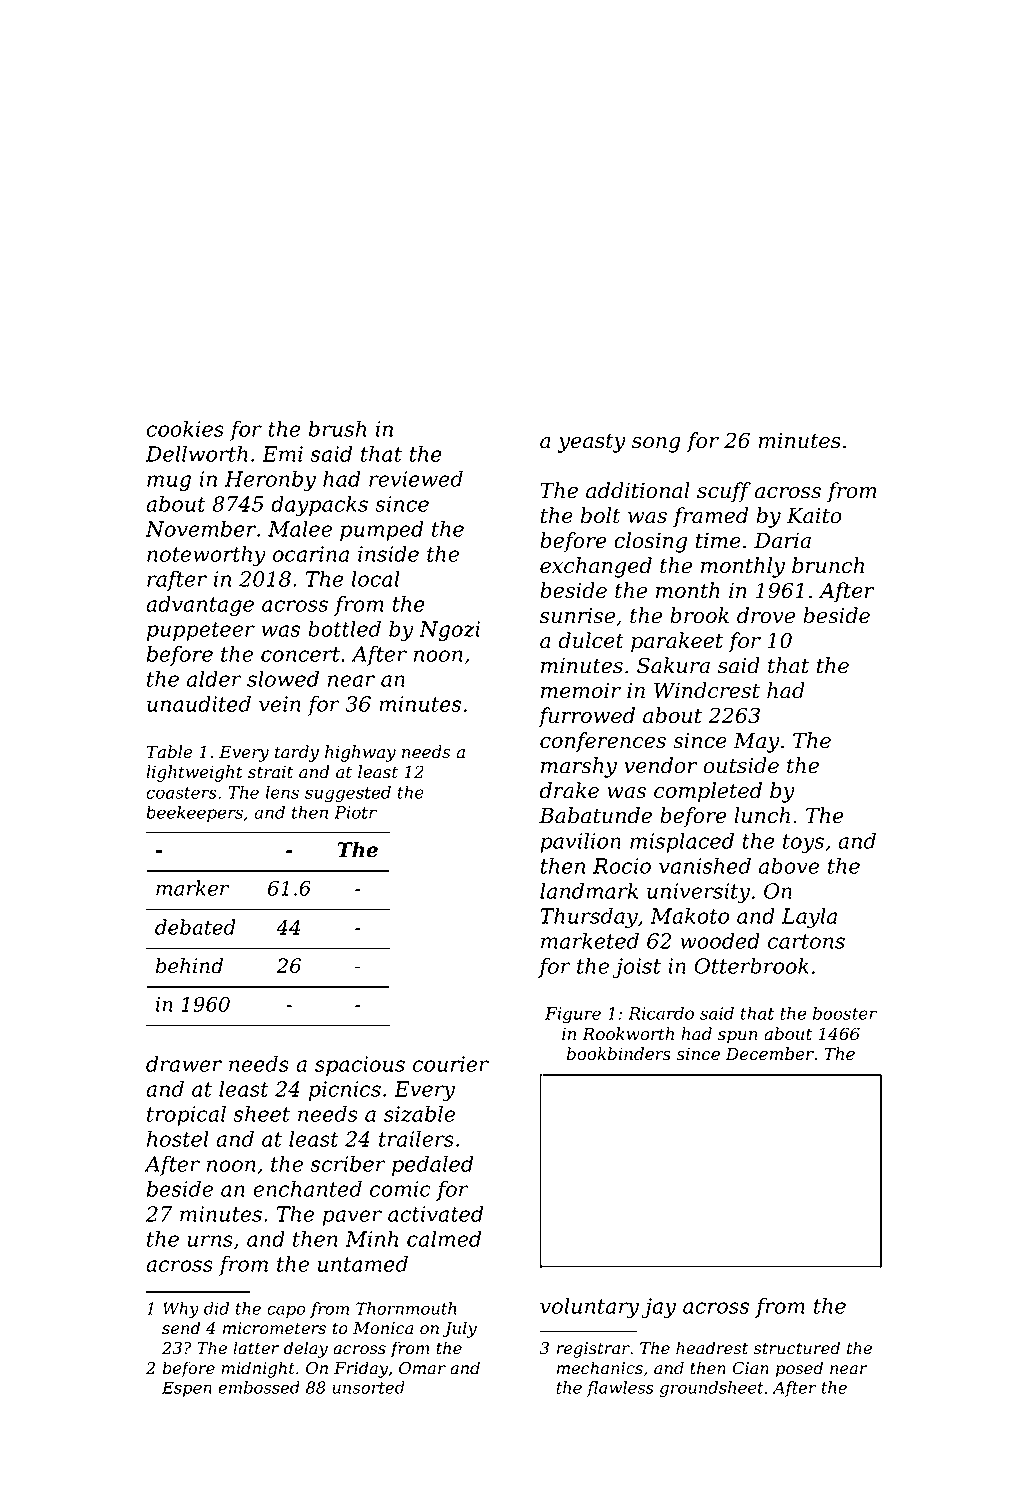  I want to click on pavilion, so click(580, 842).
